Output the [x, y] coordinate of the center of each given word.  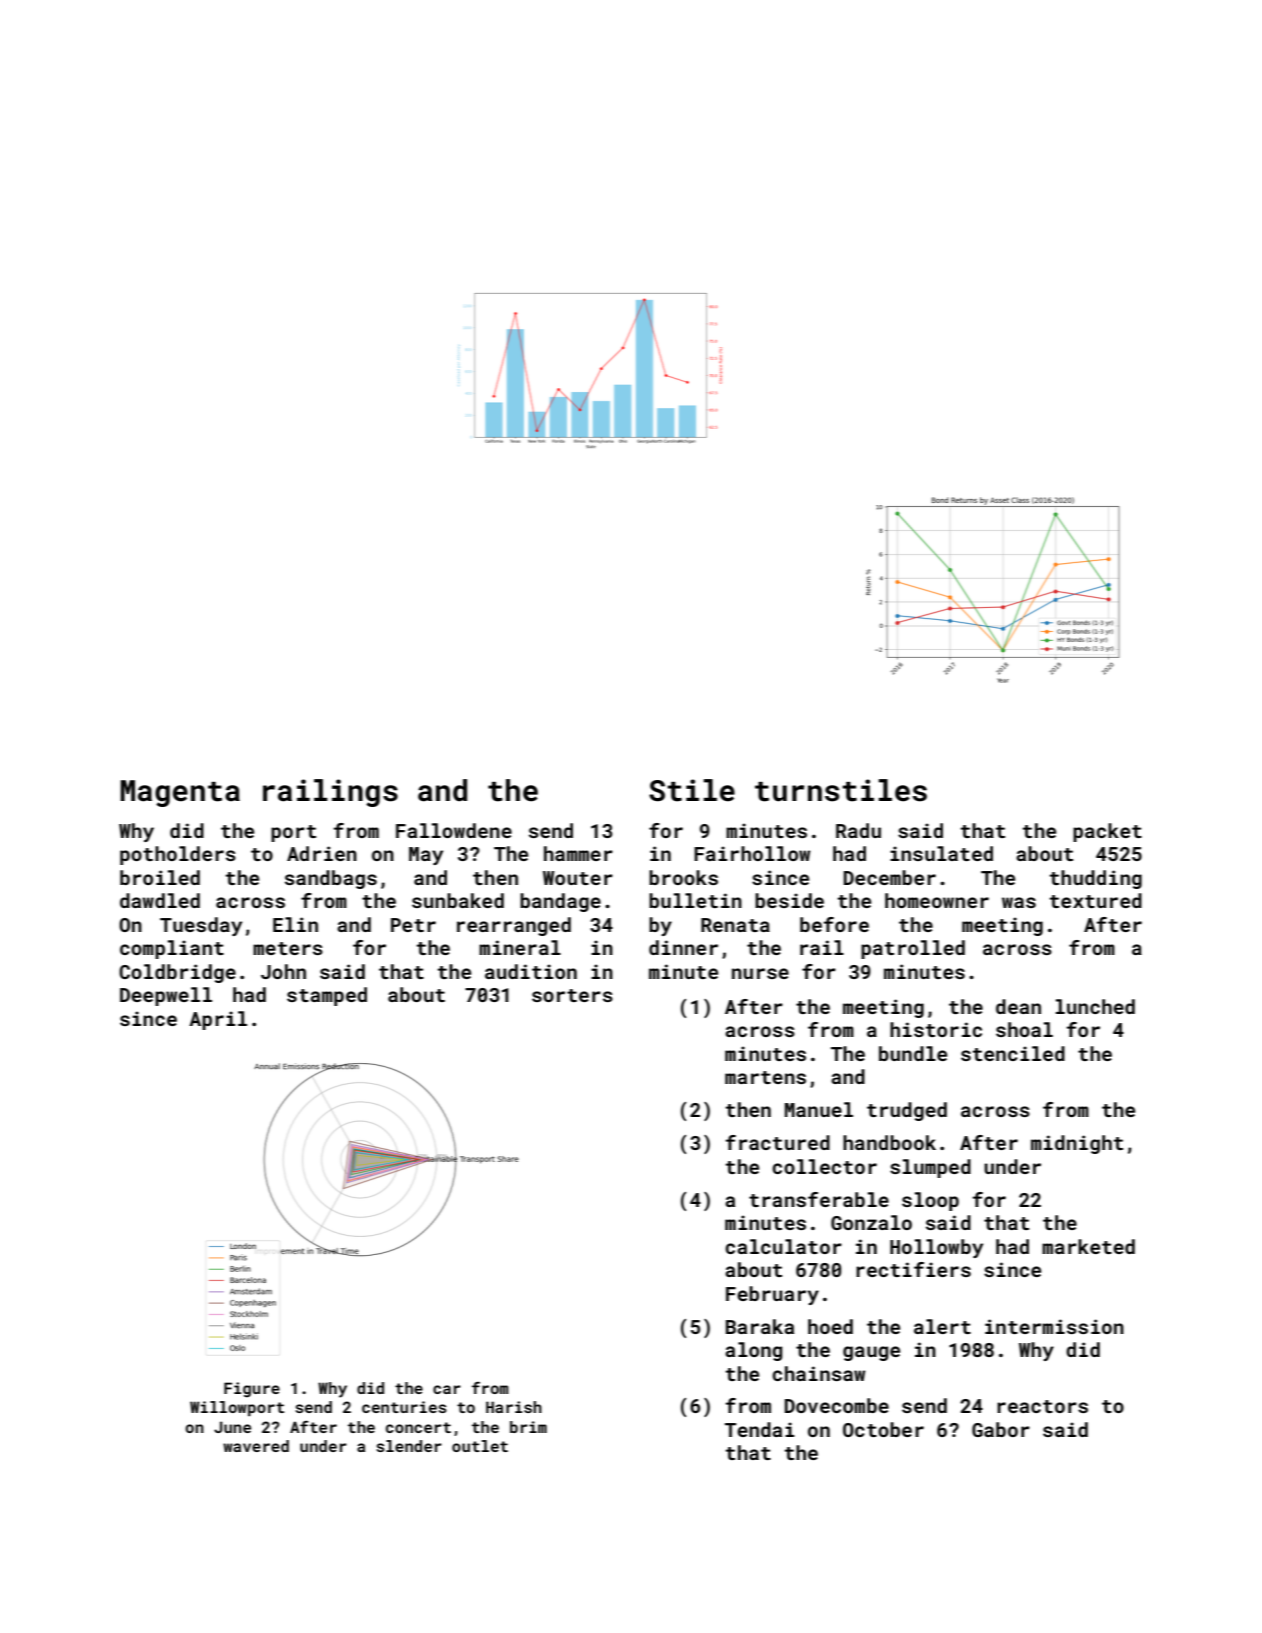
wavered [256, 1446]
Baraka [760, 1326]
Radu [858, 830]
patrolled [913, 949]
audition [531, 971]
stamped [327, 996]
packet [1107, 832]
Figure [252, 1390]
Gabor [1001, 1429]
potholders [178, 855]
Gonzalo [871, 1222]
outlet [480, 1446]
